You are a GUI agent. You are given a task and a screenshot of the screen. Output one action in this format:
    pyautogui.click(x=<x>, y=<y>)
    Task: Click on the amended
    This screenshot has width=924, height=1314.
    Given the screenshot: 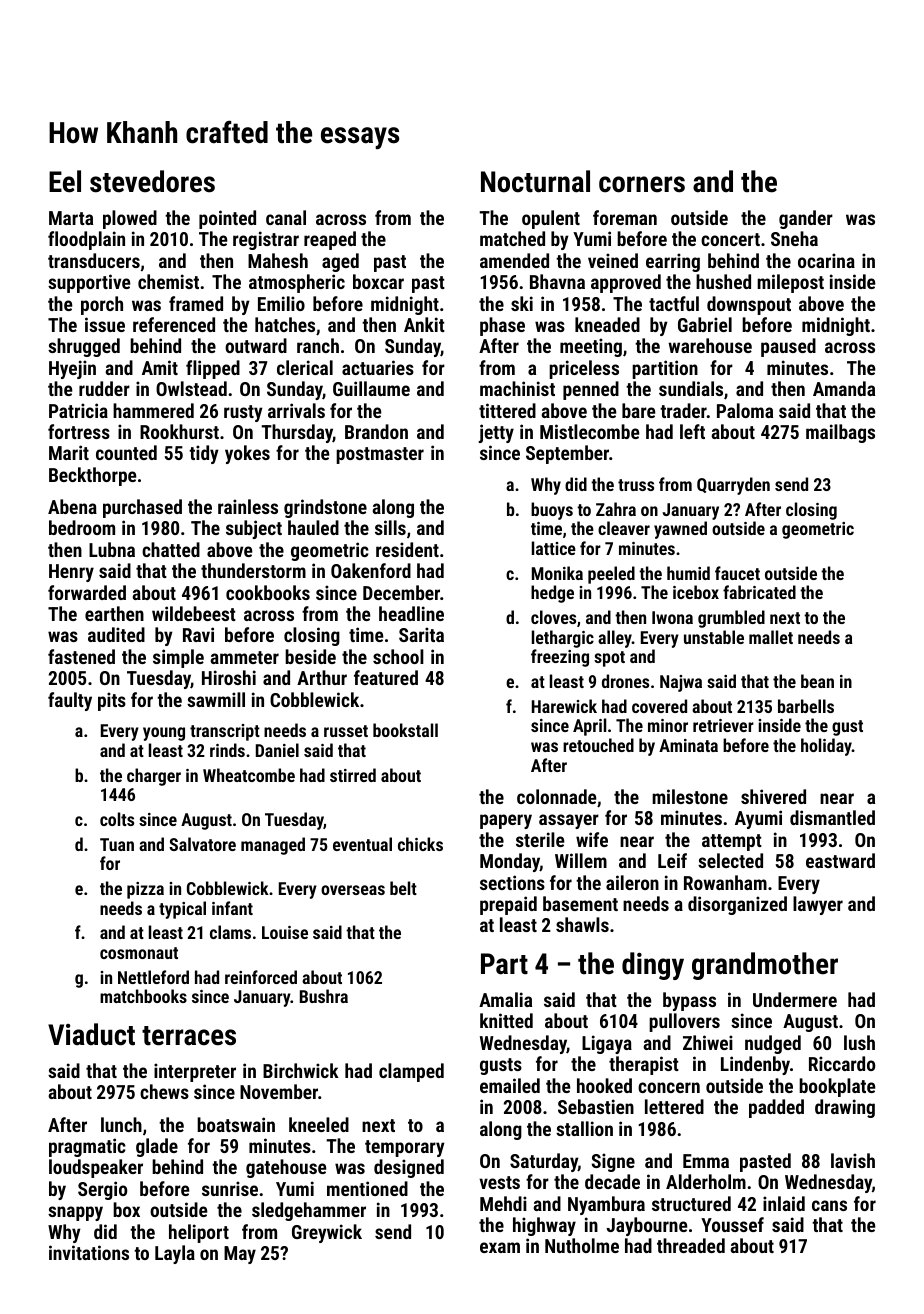 What is the action you would take?
    pyautogui.click(x=514, y=260)
